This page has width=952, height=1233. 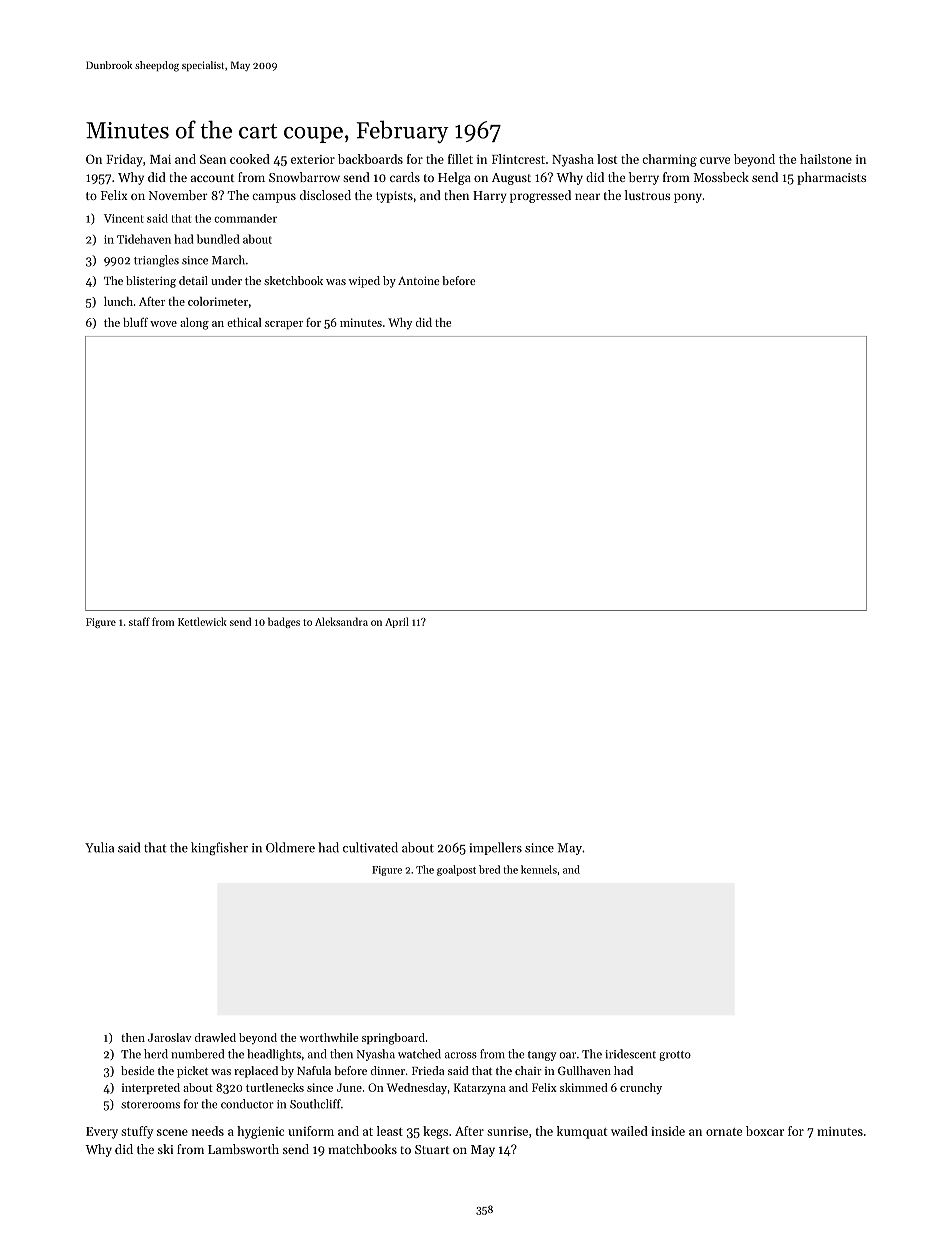 What do you see at coordinates (341, 621) in the page?
I see `Aleksandra` at bounding box center [341, 621].
